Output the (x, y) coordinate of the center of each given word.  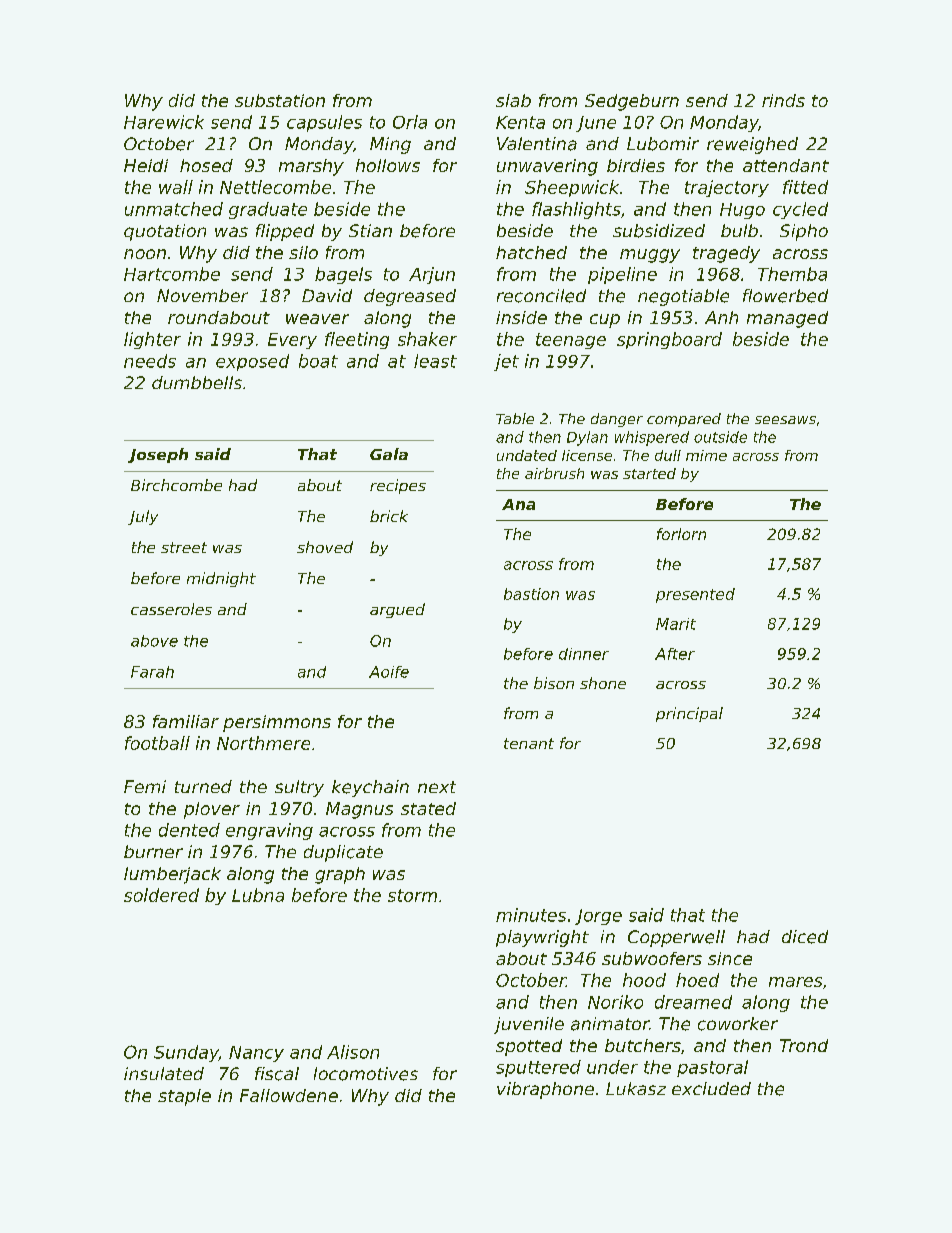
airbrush (554, 473)
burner (153, 851)
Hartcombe (172, 274)
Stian (370, 230)
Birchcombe (176, 485)
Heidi (146, 165)
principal (689, 714)
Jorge (598, 917)
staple (184, 1097)
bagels (343, 275)
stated (428, 808)
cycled (800, 210)
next (437, 787)
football (157, 743)
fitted (805, 187)
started (649, 473)
